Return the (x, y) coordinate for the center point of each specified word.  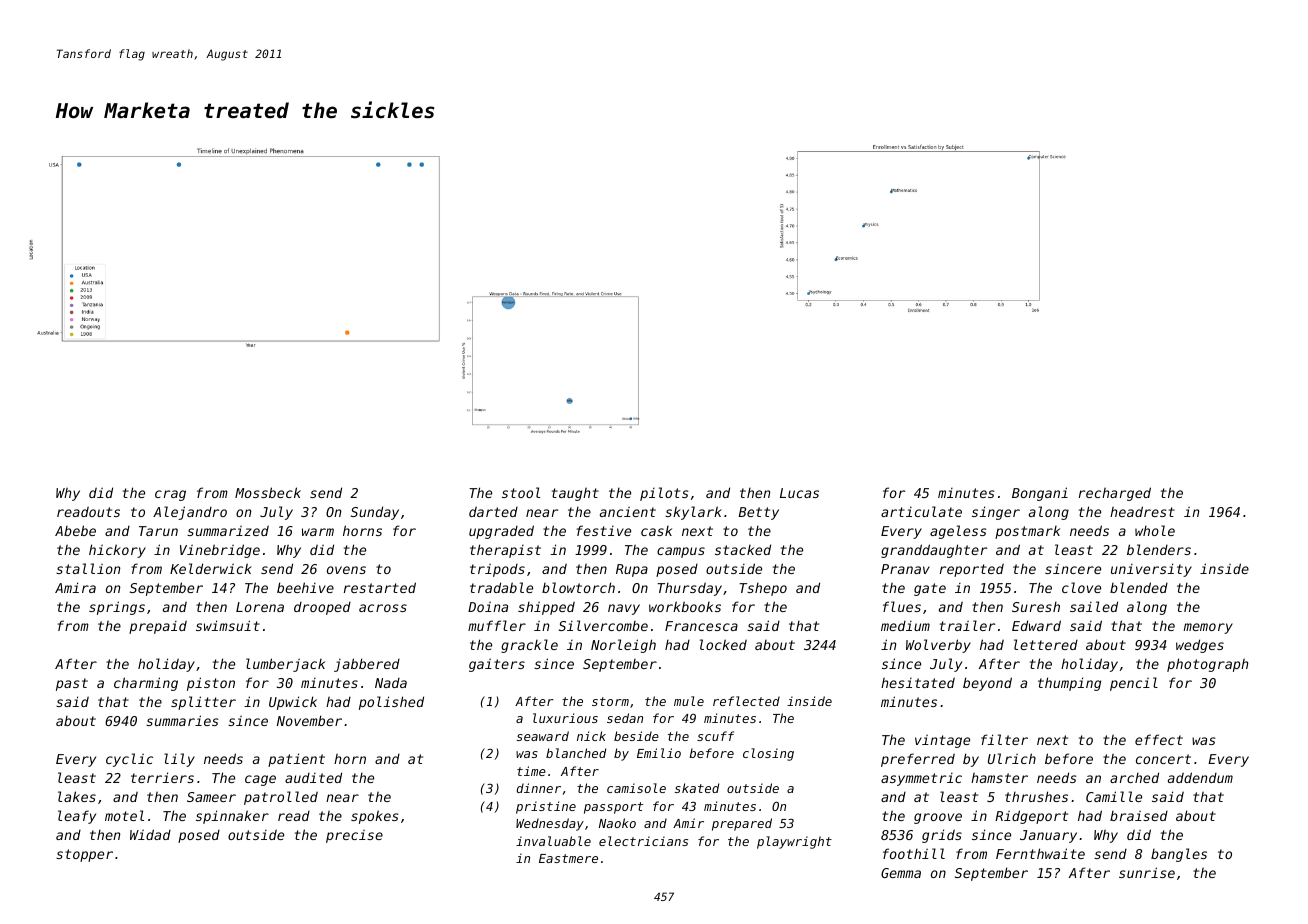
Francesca (701, 626)
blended (1139, 587)
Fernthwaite (1040, 853)
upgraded (501, 532)
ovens (346, 570)
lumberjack (285, 665)
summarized (228, 530)
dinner (539, 788)
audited (313, 777)
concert (1163, 759)
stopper (84, 855)
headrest (1142, 511)
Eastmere (568, 858)
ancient (628, 511)
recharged (1115, 494)
